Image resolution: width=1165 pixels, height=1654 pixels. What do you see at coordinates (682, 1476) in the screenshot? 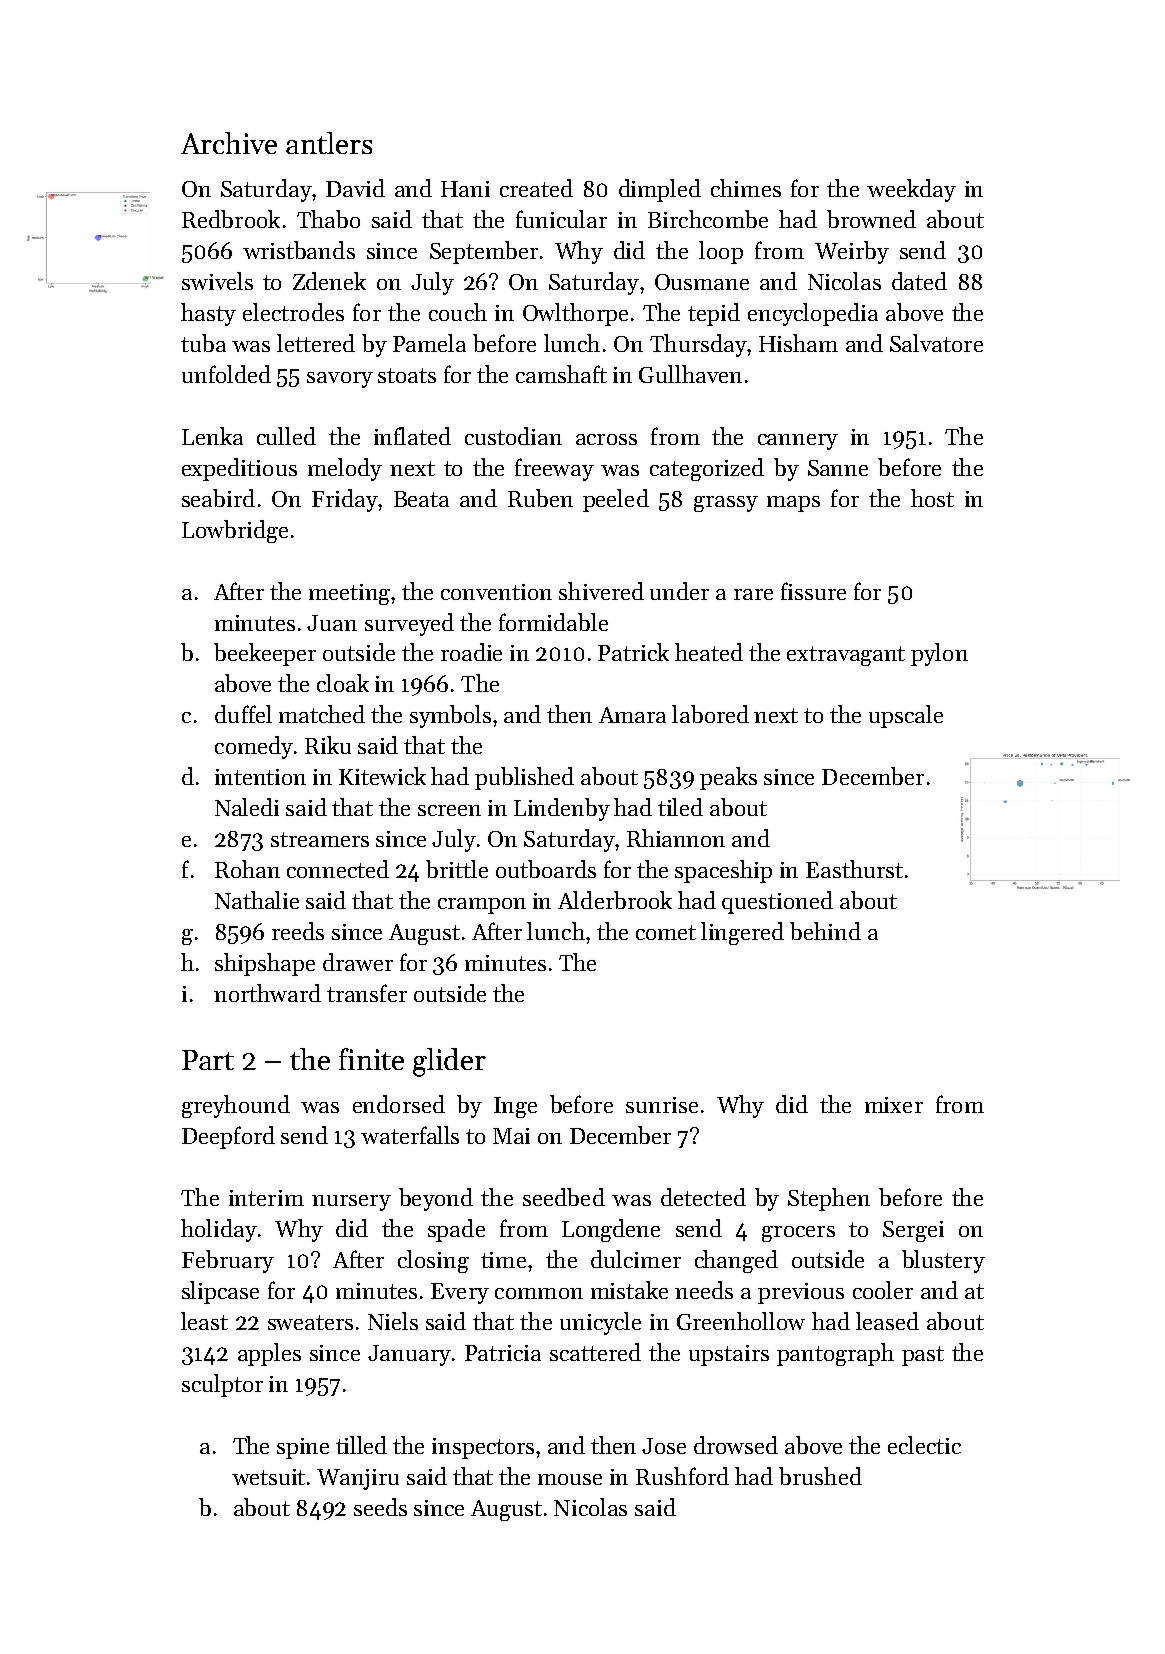
I see `Rushford` at bounding box center [682, 1476].
